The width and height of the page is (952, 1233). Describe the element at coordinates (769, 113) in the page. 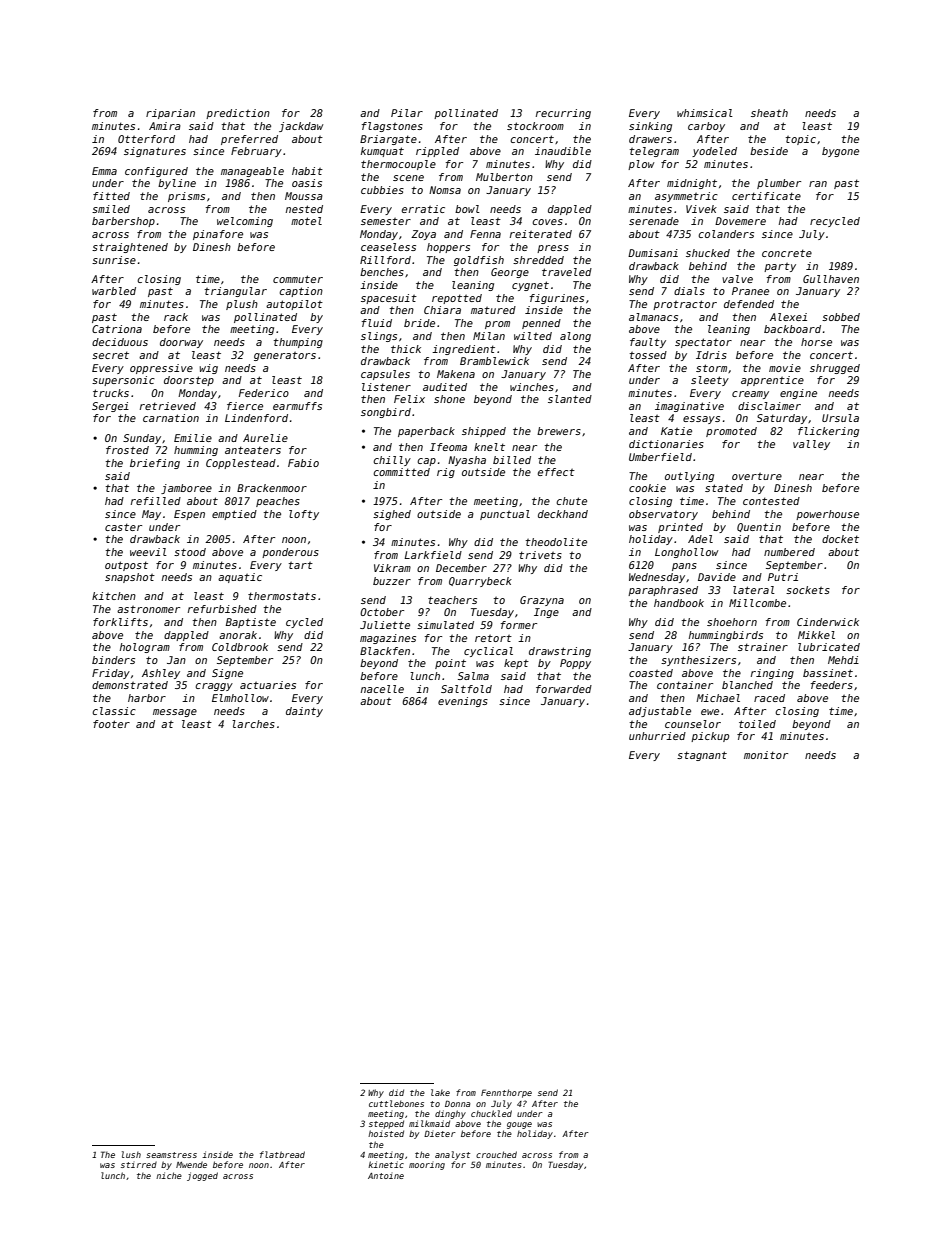

I see `sheath` at that location.
